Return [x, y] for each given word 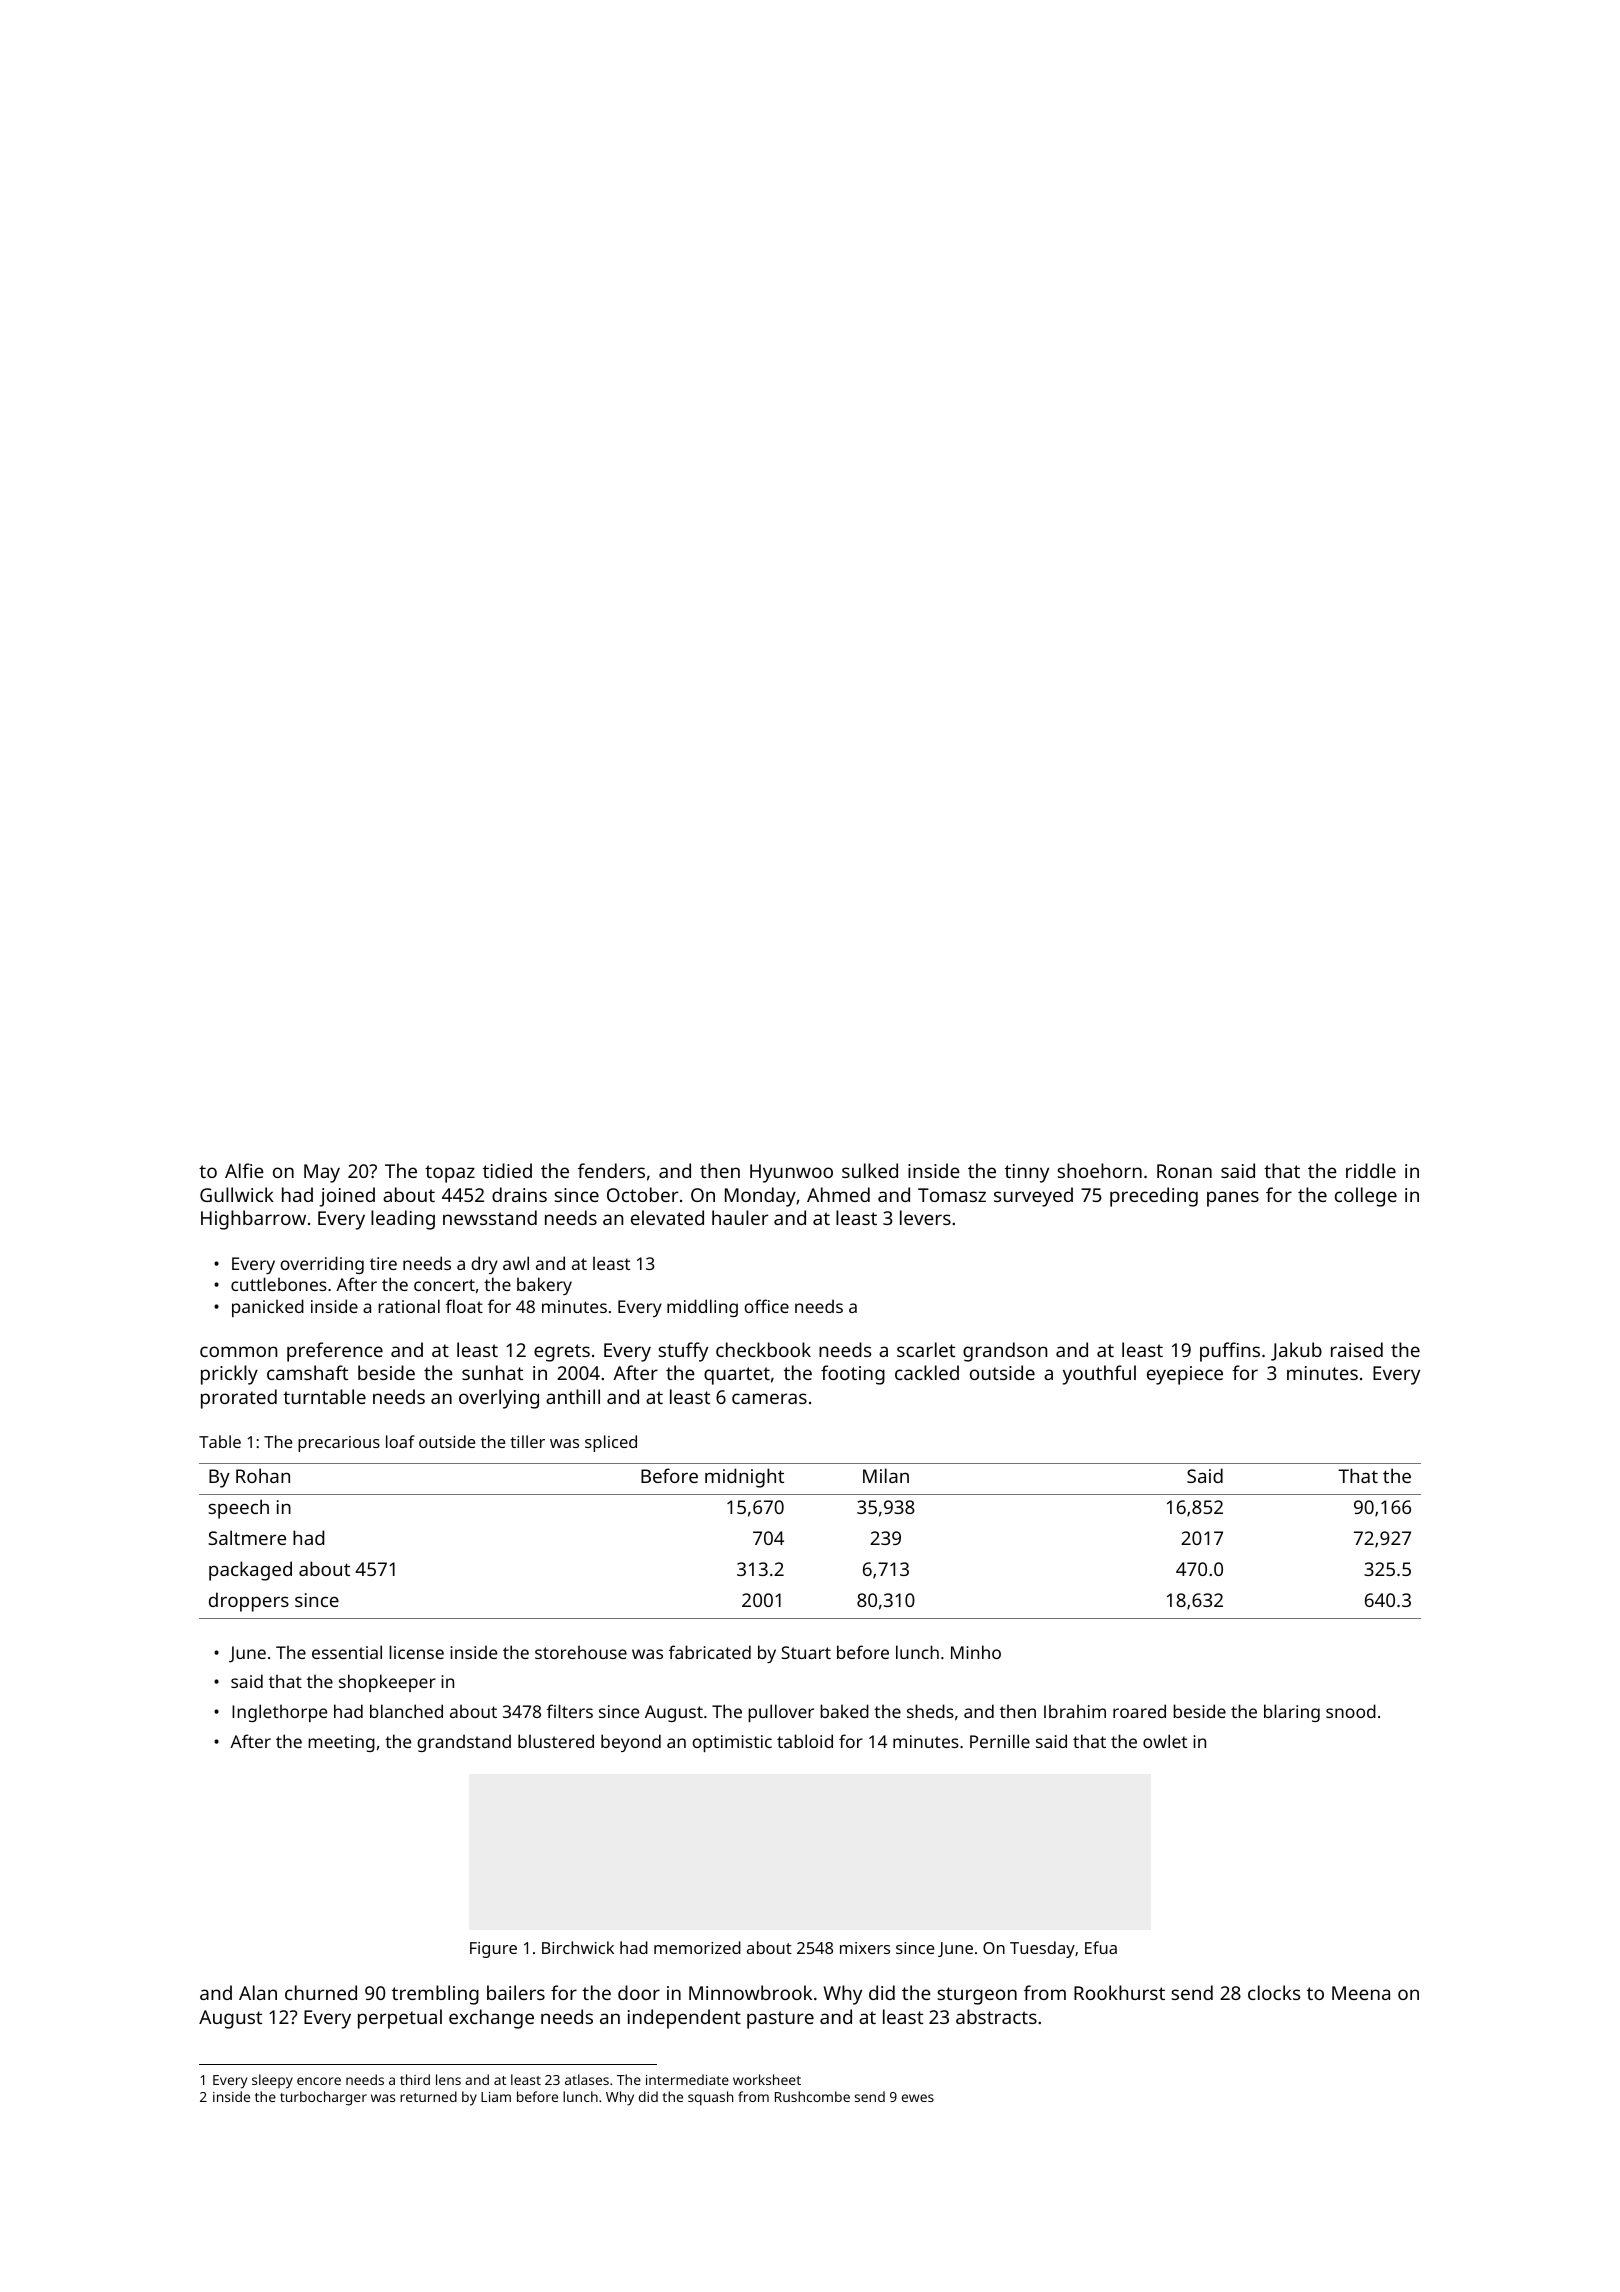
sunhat [492, 1372]
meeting [341, 1743]
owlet [1165, 1741]
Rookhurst [1119, 1992]
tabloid [805, 1741]
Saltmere [247, 1537]
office [766, 1306]
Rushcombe [812, 2096]
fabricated [710, 1652]
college [1366, 1197]
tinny [1027, 1173]
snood [1351, 1711]
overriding [322, 1265]
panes [1233, 1199]
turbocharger [323, 2098]
